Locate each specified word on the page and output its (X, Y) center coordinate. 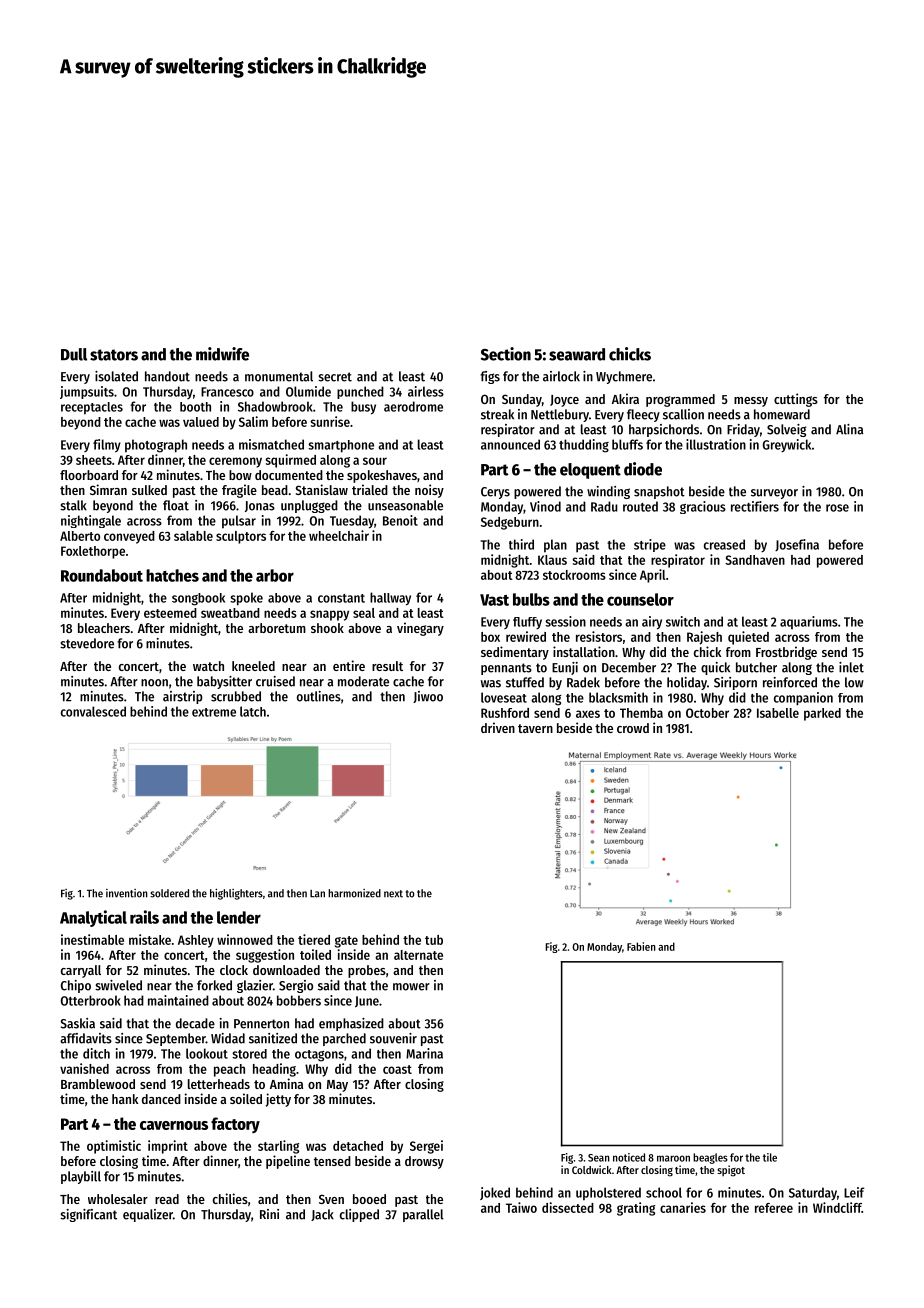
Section (506, 354)
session (565, 621)
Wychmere (624, 377)
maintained (178, 1000)
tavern (535, 728)
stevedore (87, 643)
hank (125, 1099)
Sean (599, 1158)
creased (724, 544)
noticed (629, 1157)
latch (253, 711)
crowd (633, 728)
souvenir (393, 1038)
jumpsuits (87, 392)
